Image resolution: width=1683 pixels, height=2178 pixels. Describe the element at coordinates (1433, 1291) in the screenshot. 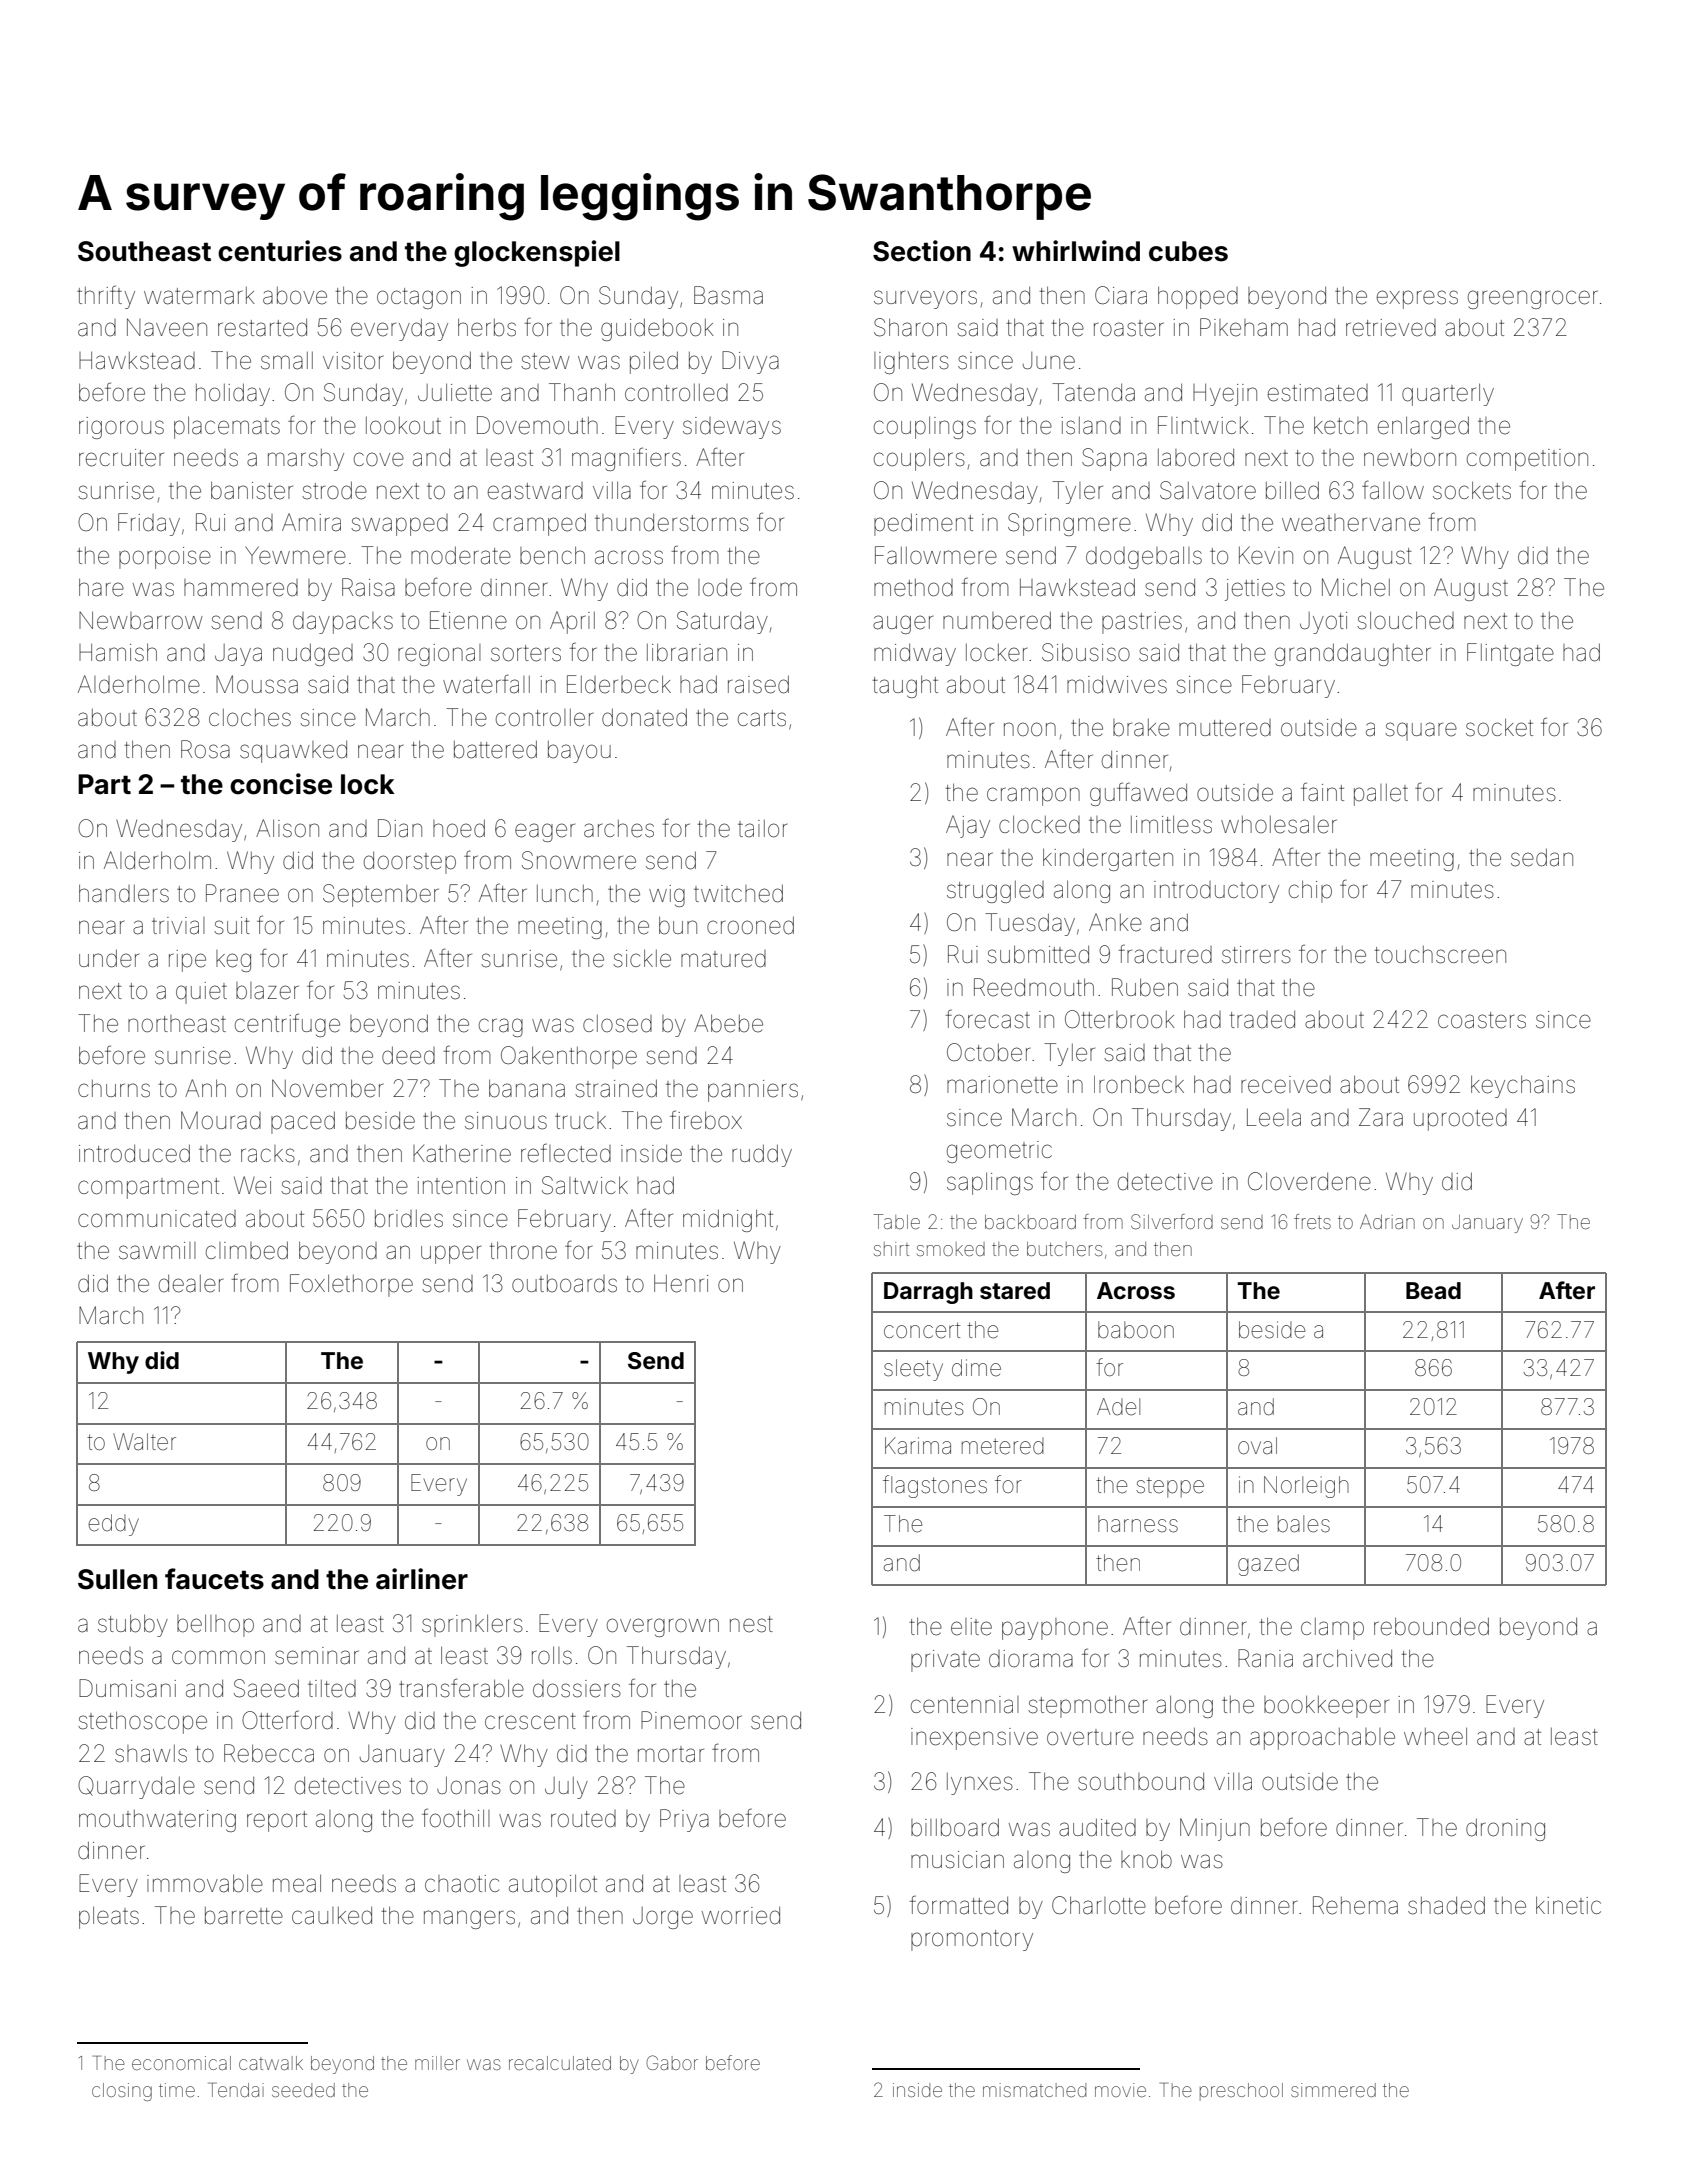

I see `Bead` at that location.
